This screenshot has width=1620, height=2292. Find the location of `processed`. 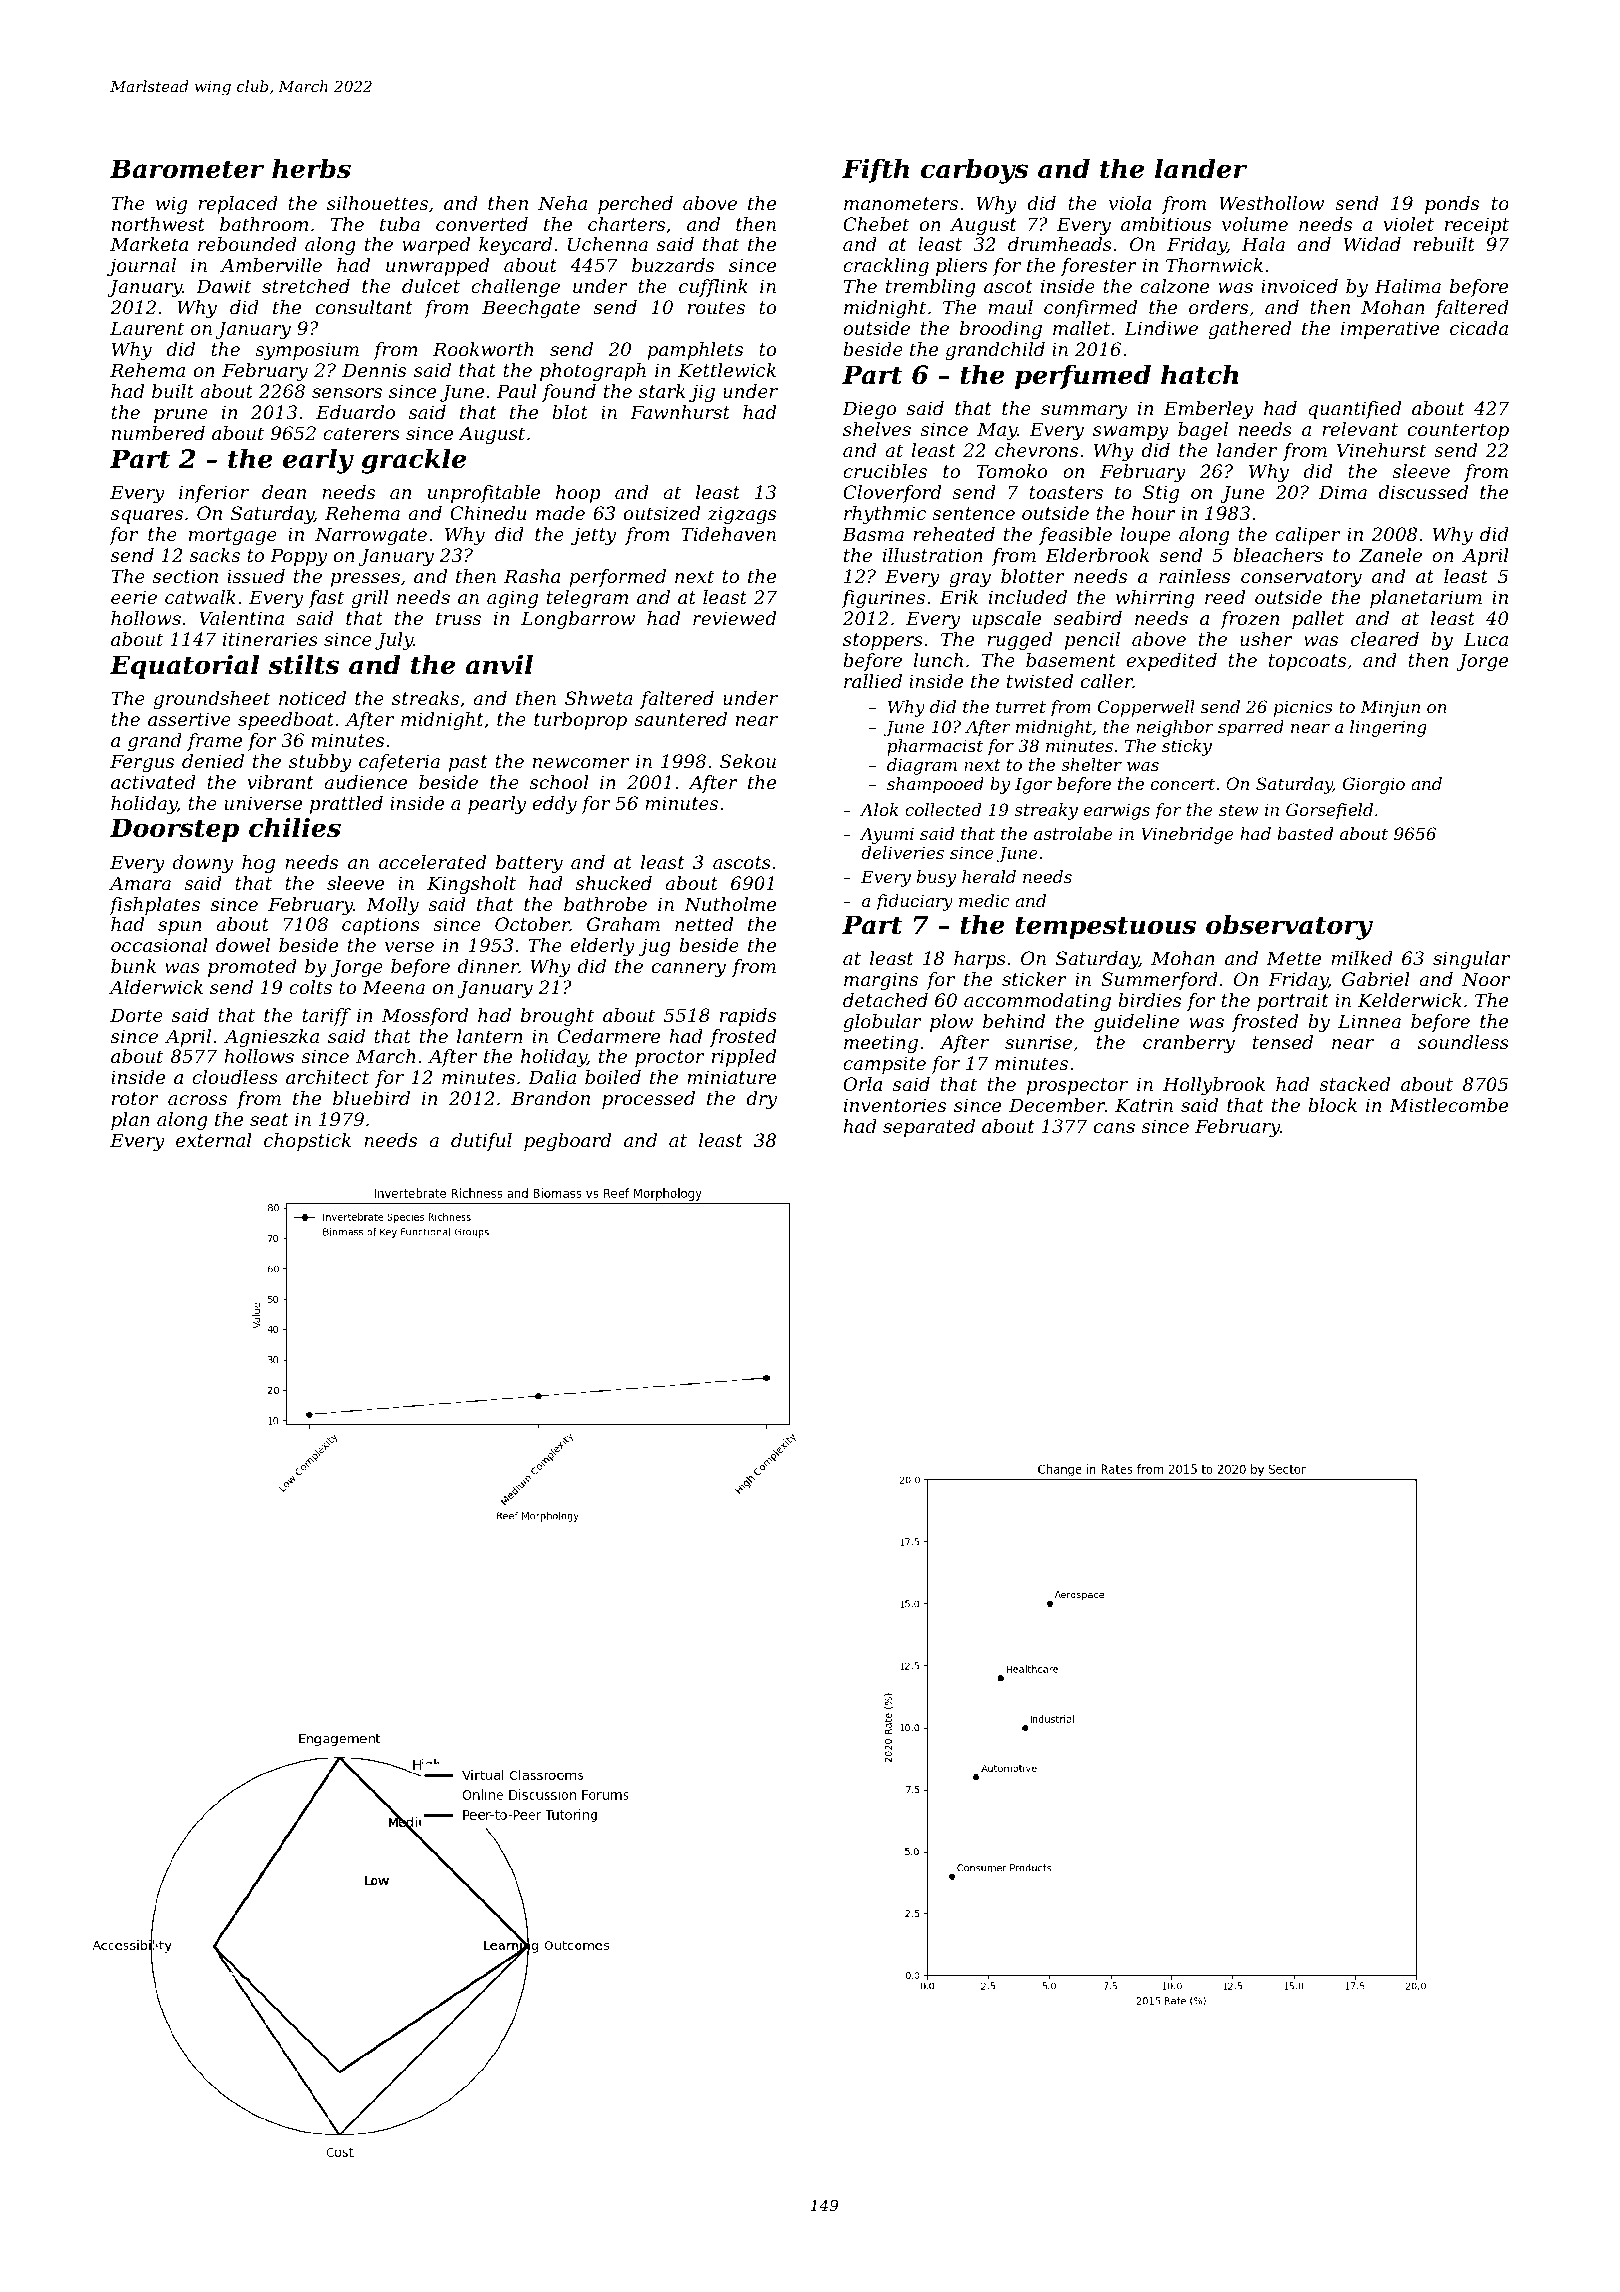

processed is located at coordinates (648, 1100).
